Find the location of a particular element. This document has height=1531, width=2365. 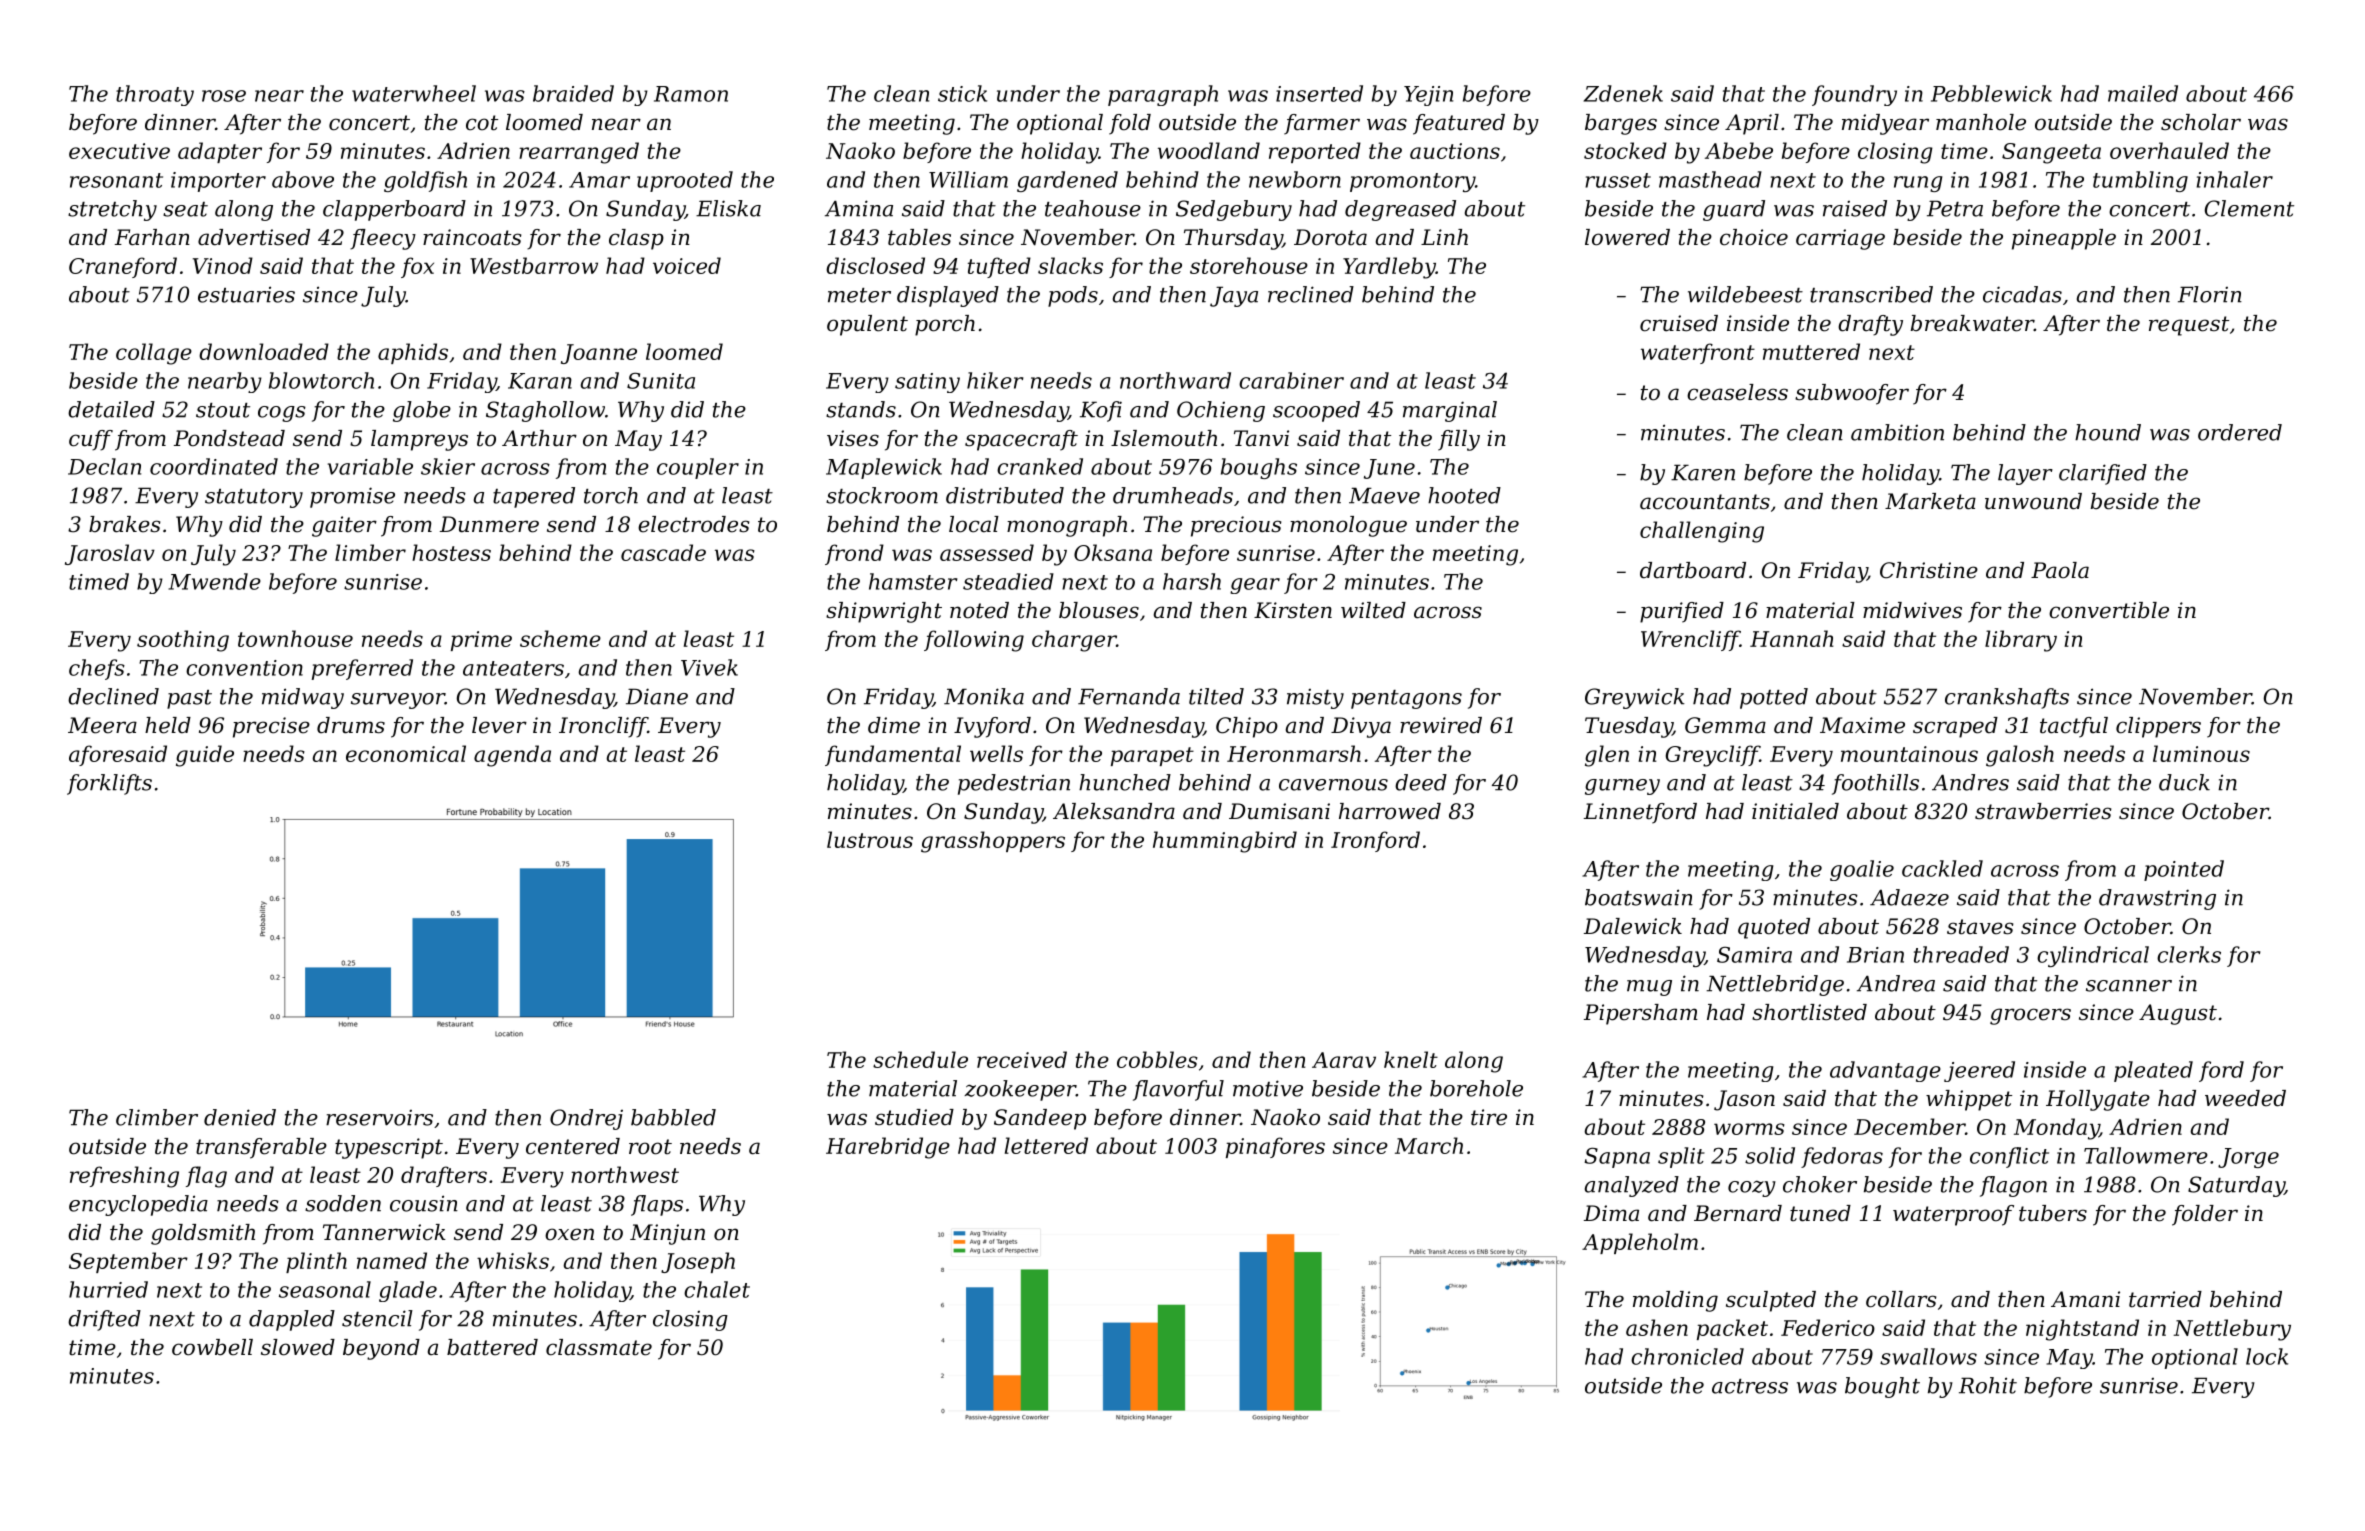

tactful is located at coordinates (2074, 727).
